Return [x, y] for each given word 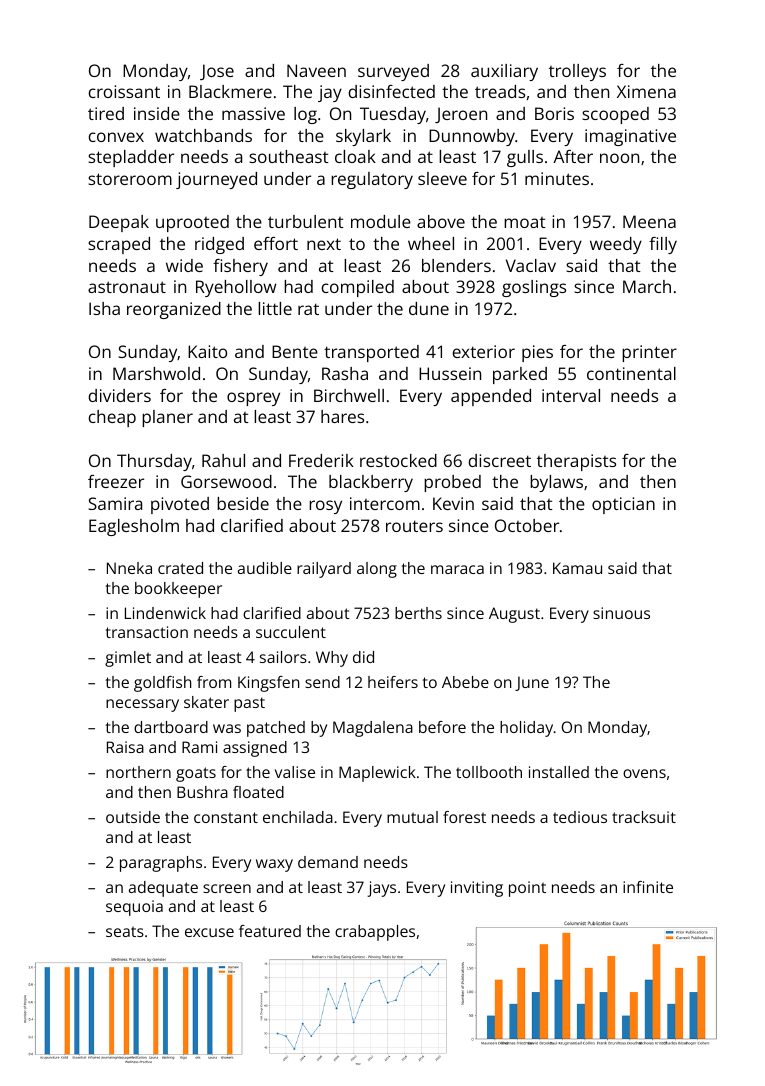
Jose [217, 72]
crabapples [375, 933]
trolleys [577, 72]
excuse [209, 932]
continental [631, 373]
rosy [325, 507]
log [305, 115]
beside [243, 503]
